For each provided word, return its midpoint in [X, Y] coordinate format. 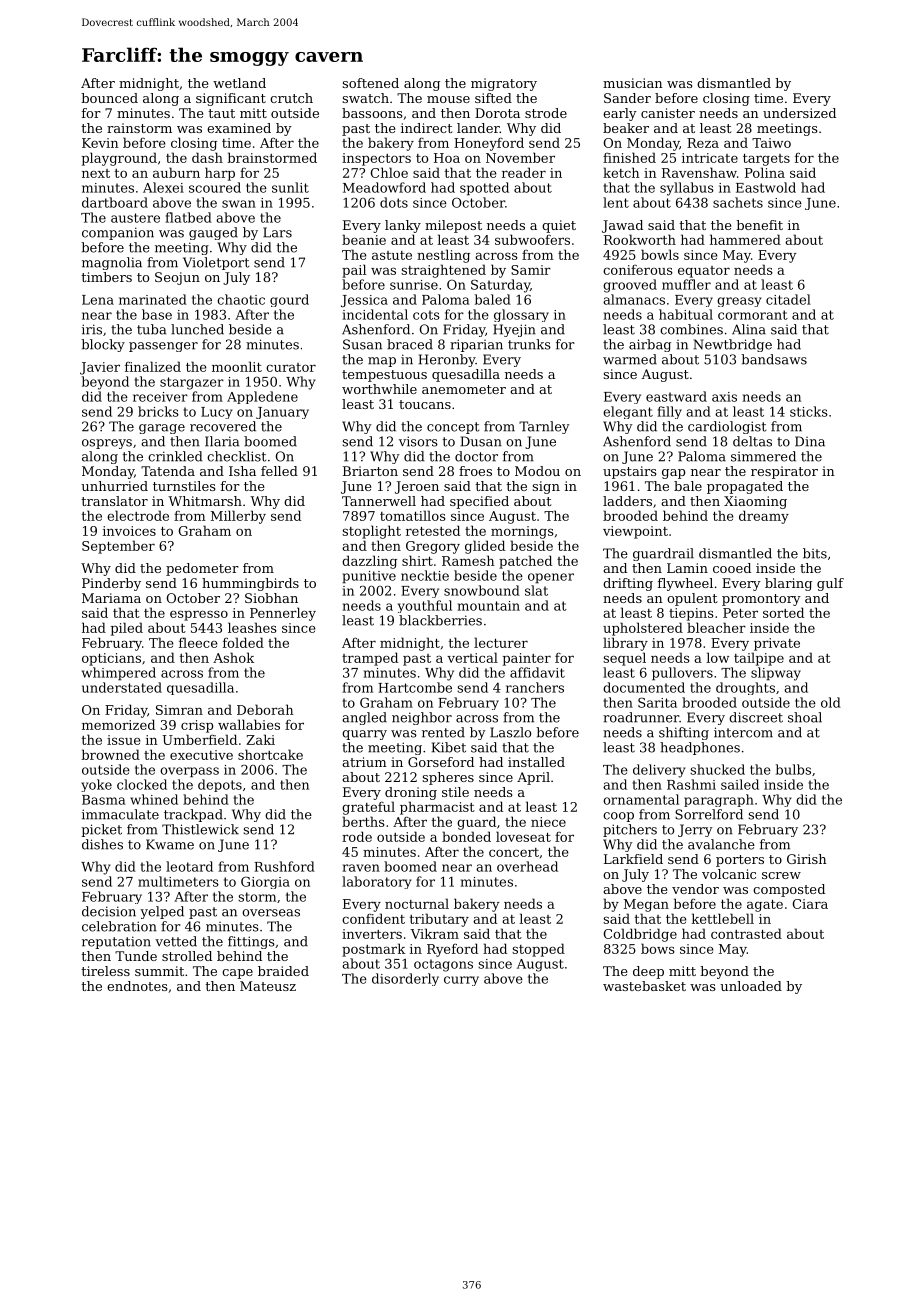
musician [633, 83]
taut [221, 113]
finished [629, 157]
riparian [476, 345]
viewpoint [635, 532]
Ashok [233, 657]
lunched [197, 329]
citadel [788, 299]
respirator [784, 472]
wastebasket [644, 986]
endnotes [137, 986]
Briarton [370, 471]
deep [648, 972]
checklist [236, 456]
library [625, 644]
